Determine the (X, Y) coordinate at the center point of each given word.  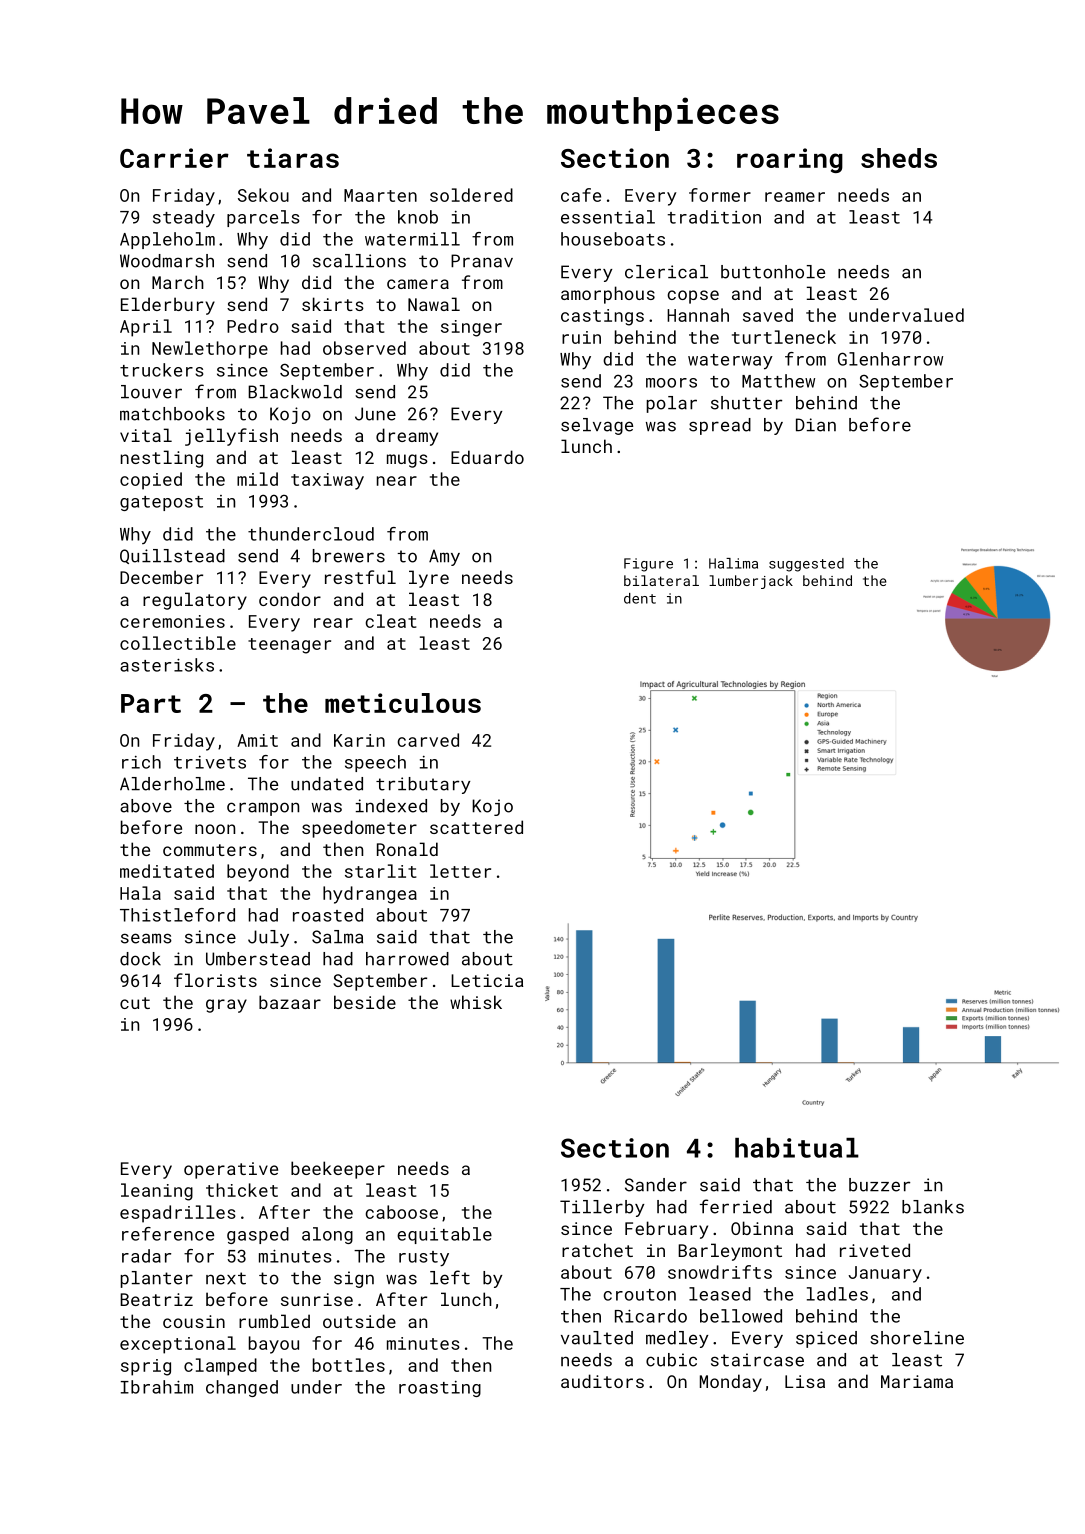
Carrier (174, 158)
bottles (349, 1365)
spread (720, 426)
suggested (806, 565)
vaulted (597, 1338)
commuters (210, 850)
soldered (471, 195)
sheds (899, 158)
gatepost (161, 503)
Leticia (487, 980)
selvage (597, 426)
